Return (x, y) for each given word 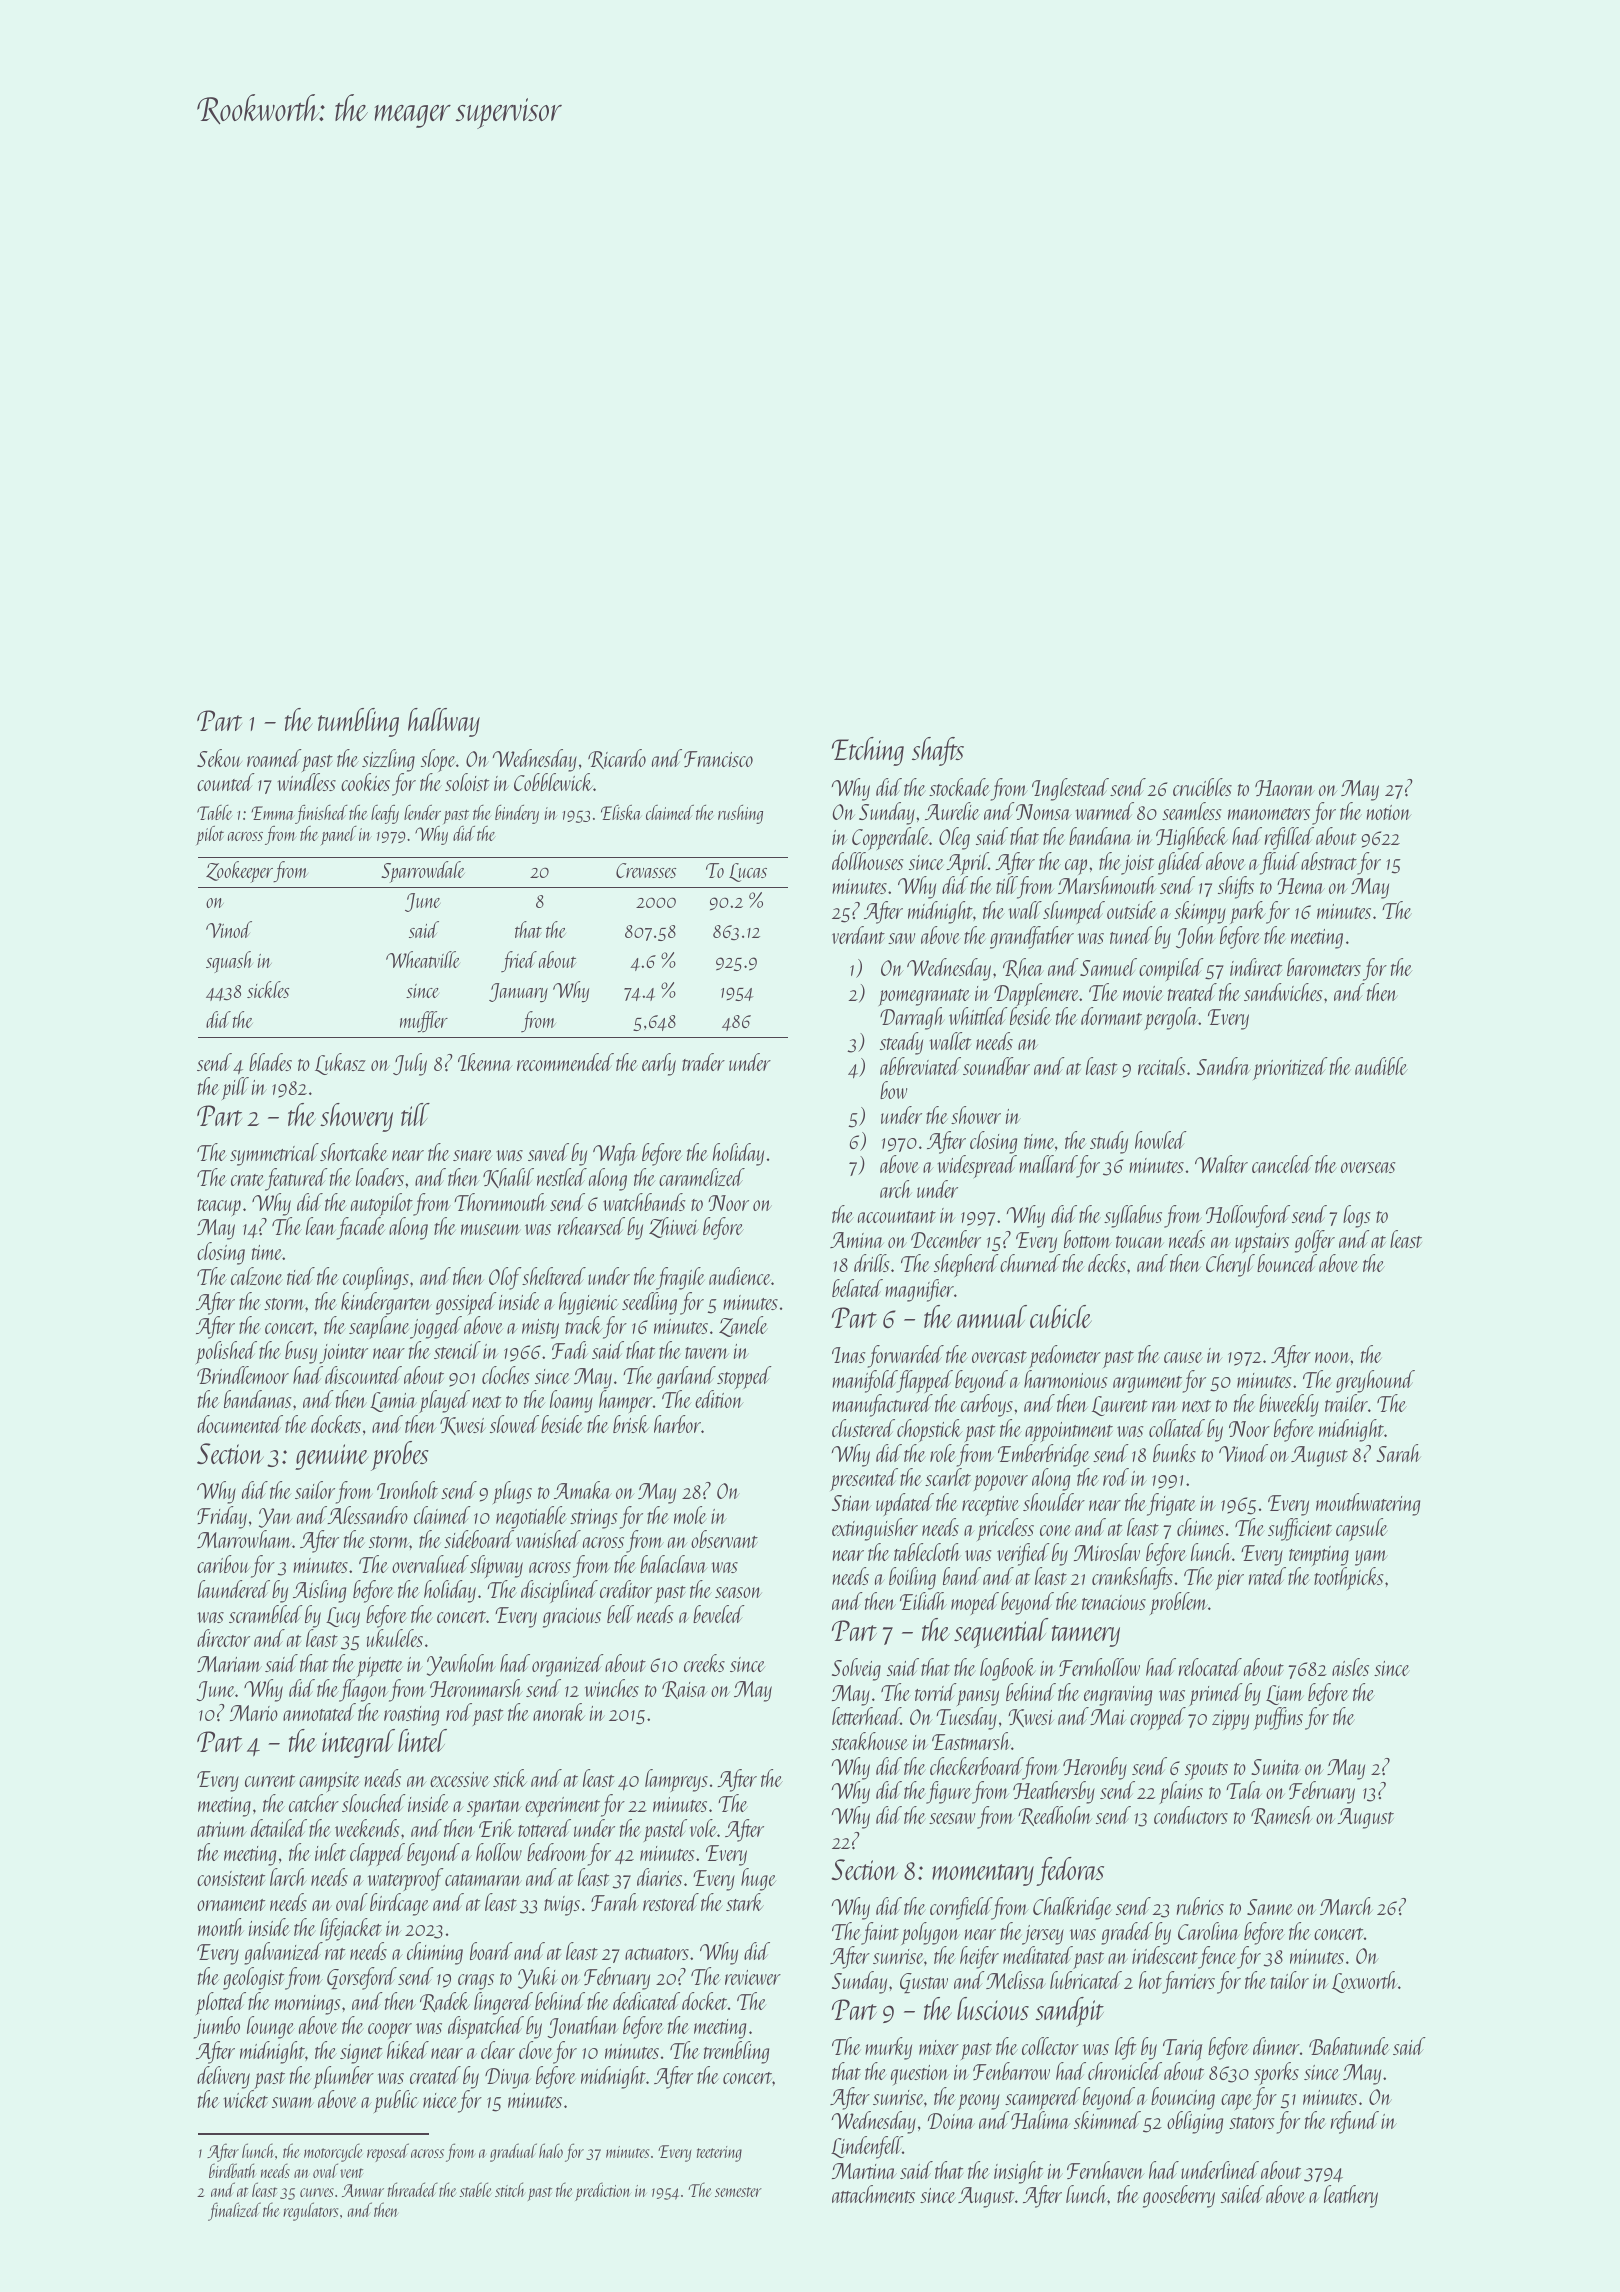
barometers (1324, 967)
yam (1371, 1558)
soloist (467, 782)
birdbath (232, 2170)
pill (235, 1088)
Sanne (1270, 1907)
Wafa (615, 1154)
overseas (1368, 1167)
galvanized (283, 1953)
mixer (939, 2047)
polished (226, 1352)
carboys (987, 1405)
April (967, 863)
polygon (930, 1933)
